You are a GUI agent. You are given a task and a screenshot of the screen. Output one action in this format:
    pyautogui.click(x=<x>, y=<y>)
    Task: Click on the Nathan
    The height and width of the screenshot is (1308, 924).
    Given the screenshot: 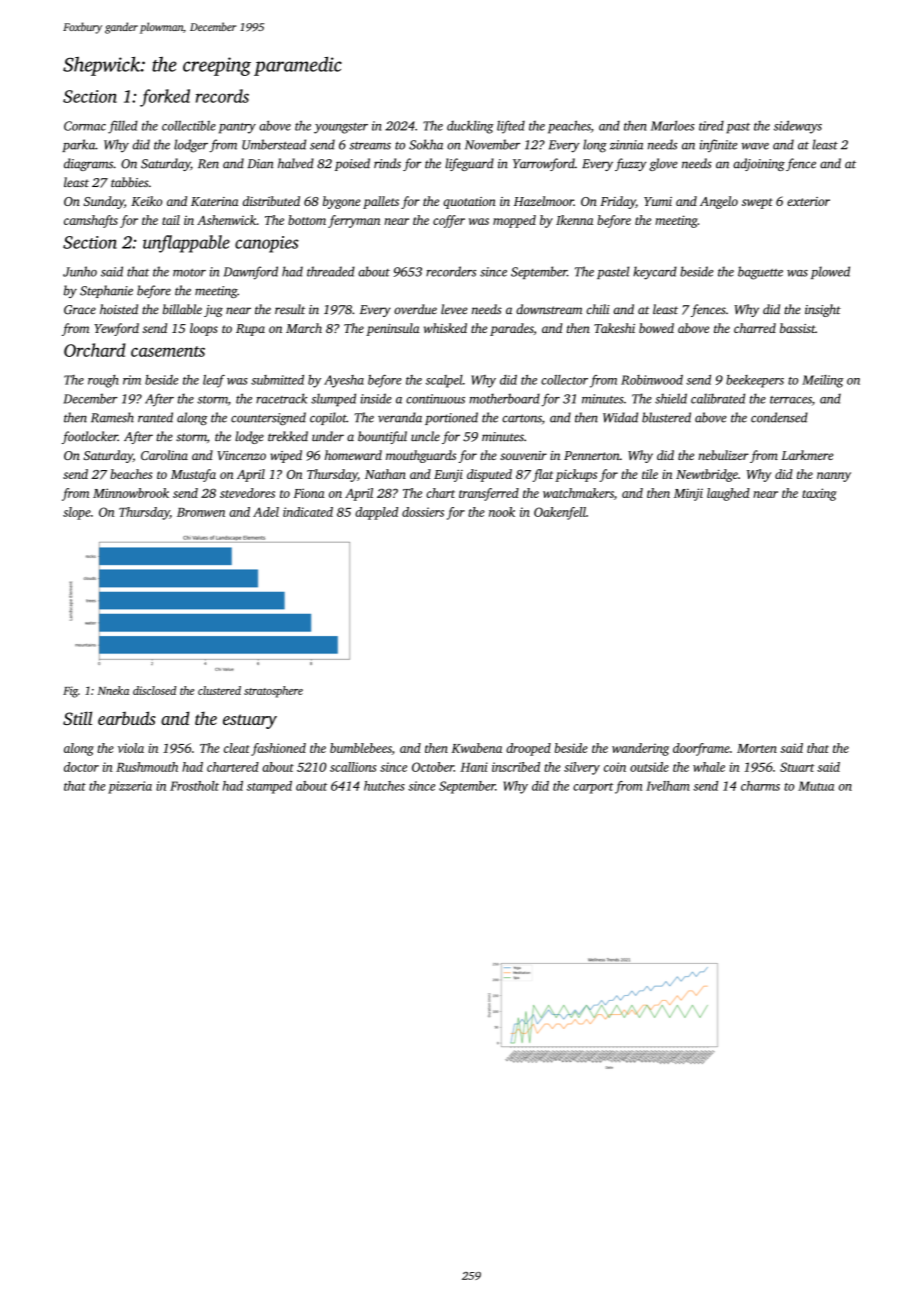 What is the action you would take?
    pyautogui.click(x=385, y=474)
